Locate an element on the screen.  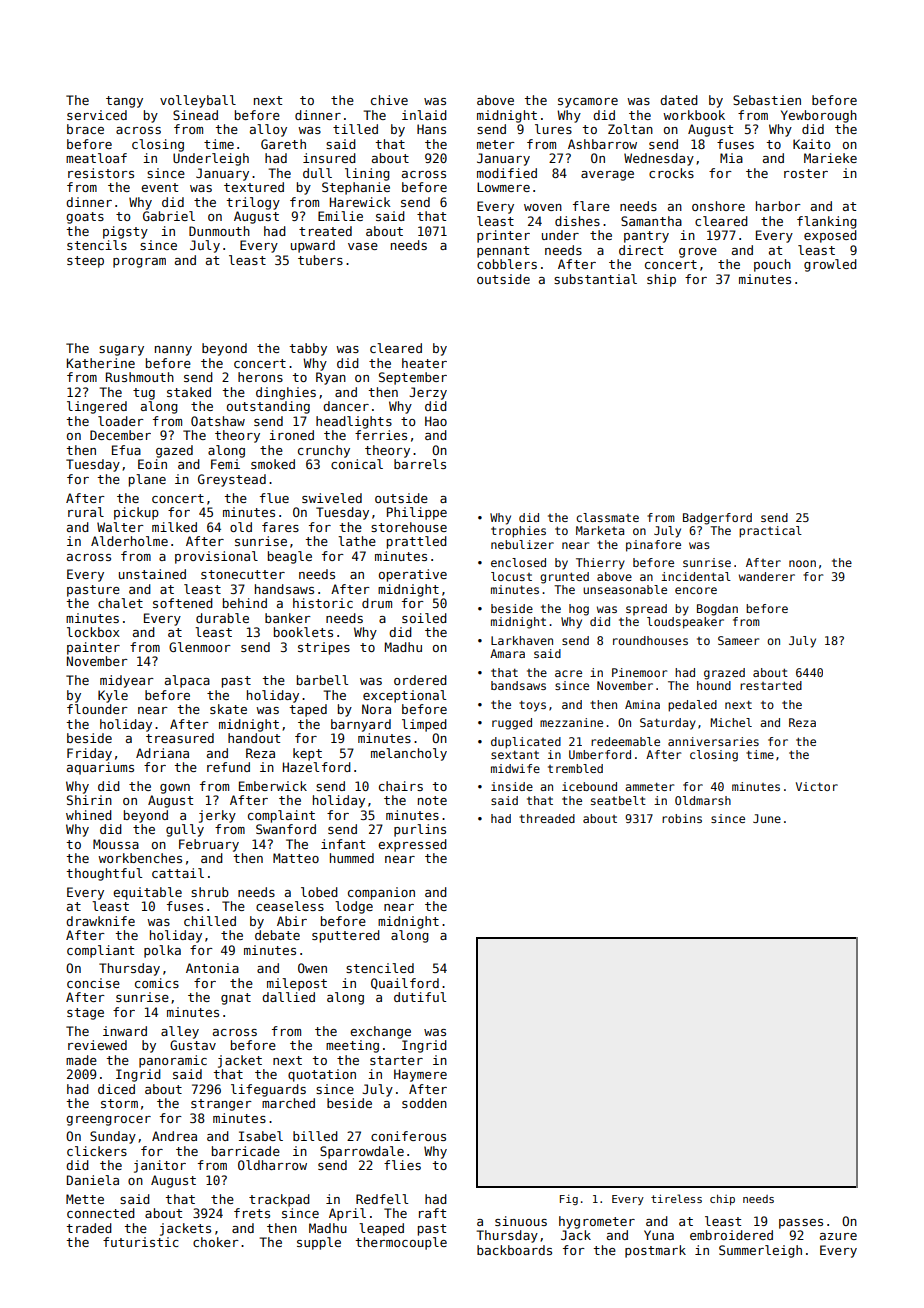
volleyball is located at coordinates (198, 101).
